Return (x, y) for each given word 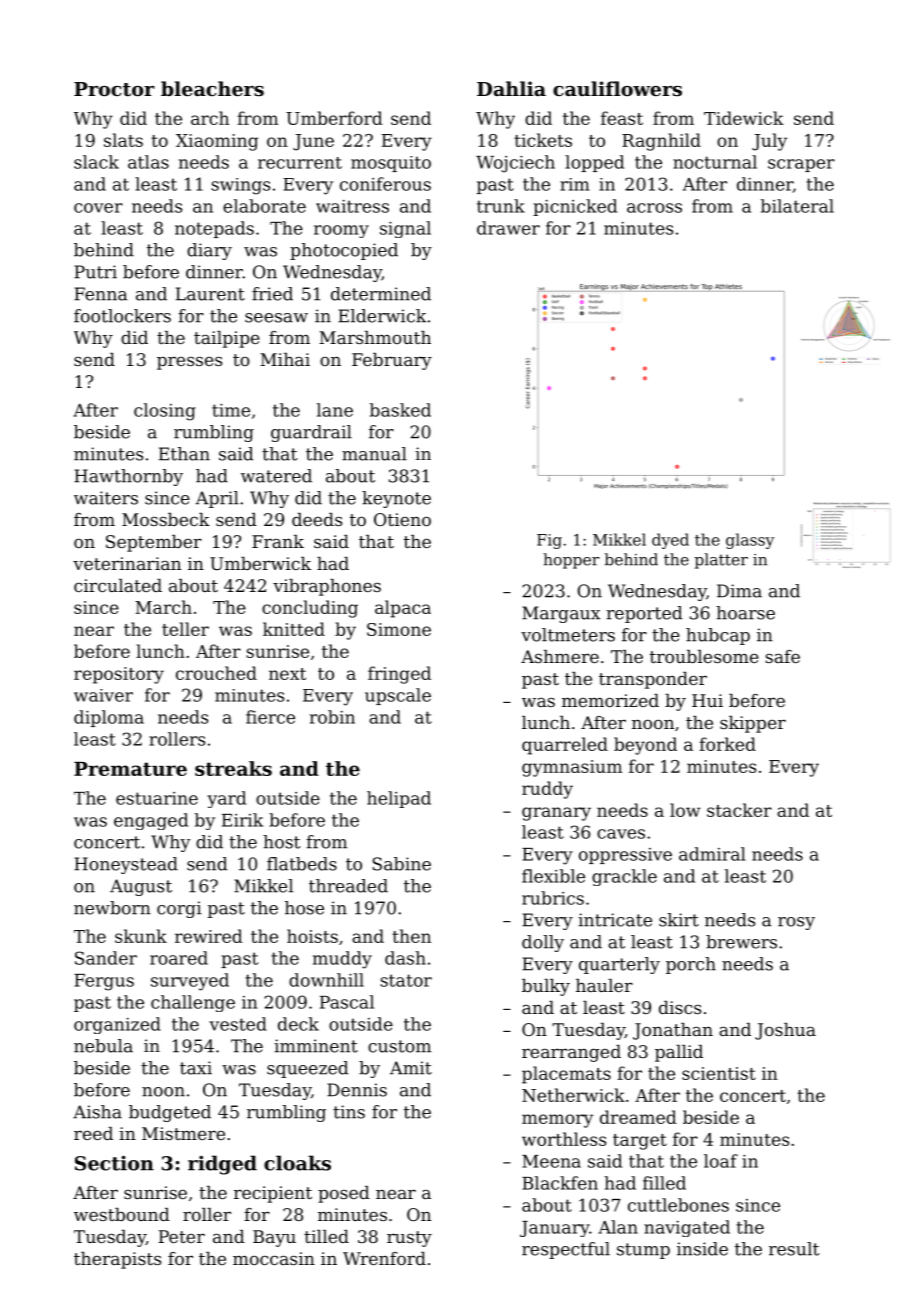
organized (117, 1025)
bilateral (797, 206)
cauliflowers (617, 88)
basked (400, 410)
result (794, 1249)
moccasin (274, 1258)
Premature (130, 769)
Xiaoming (217, 142)
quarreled (565, 746)
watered (276, 476)
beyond (645, 746)
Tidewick (744, 118)
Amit (411, 1068)
